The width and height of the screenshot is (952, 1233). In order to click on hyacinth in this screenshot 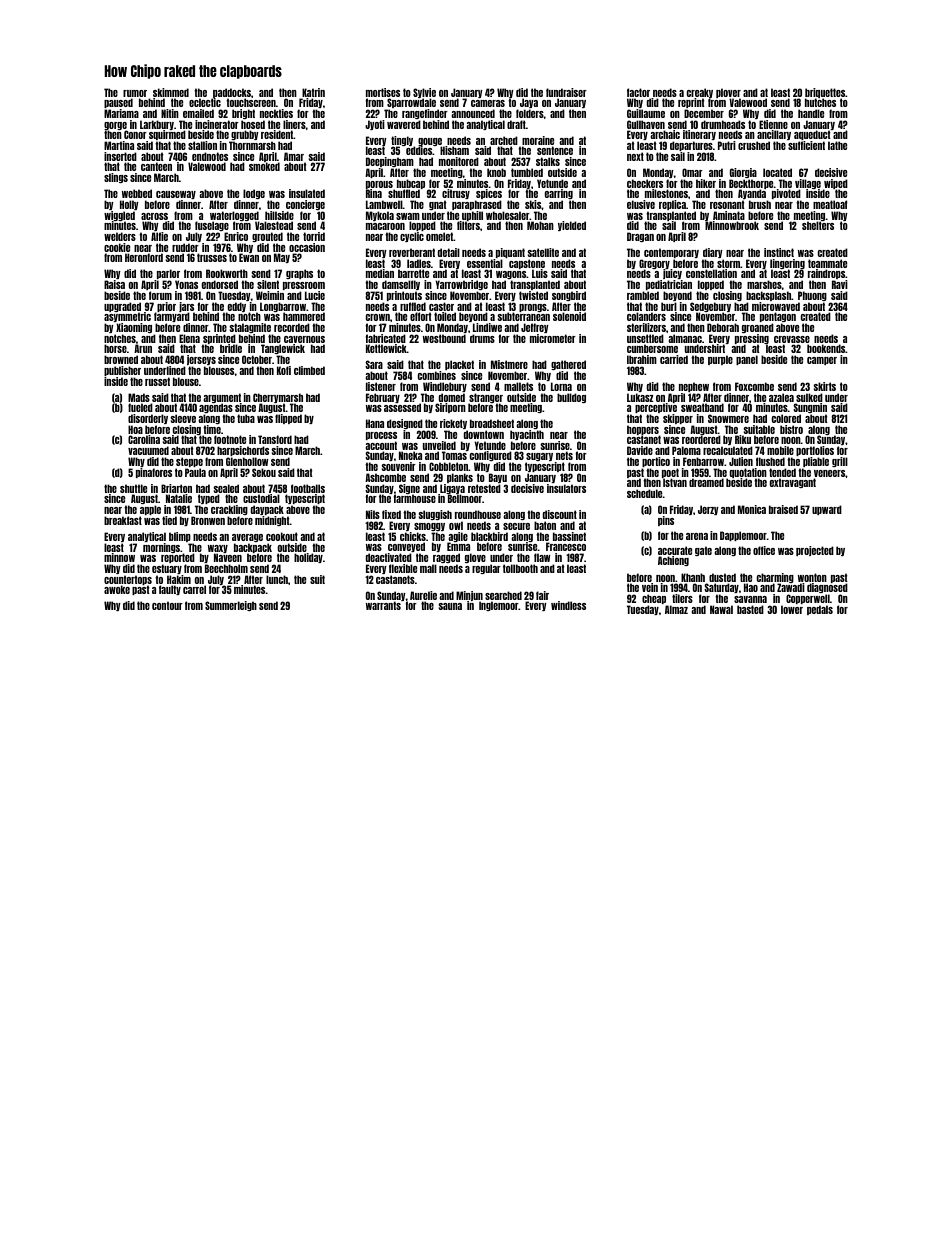, I will do `click(527, 435)`.
